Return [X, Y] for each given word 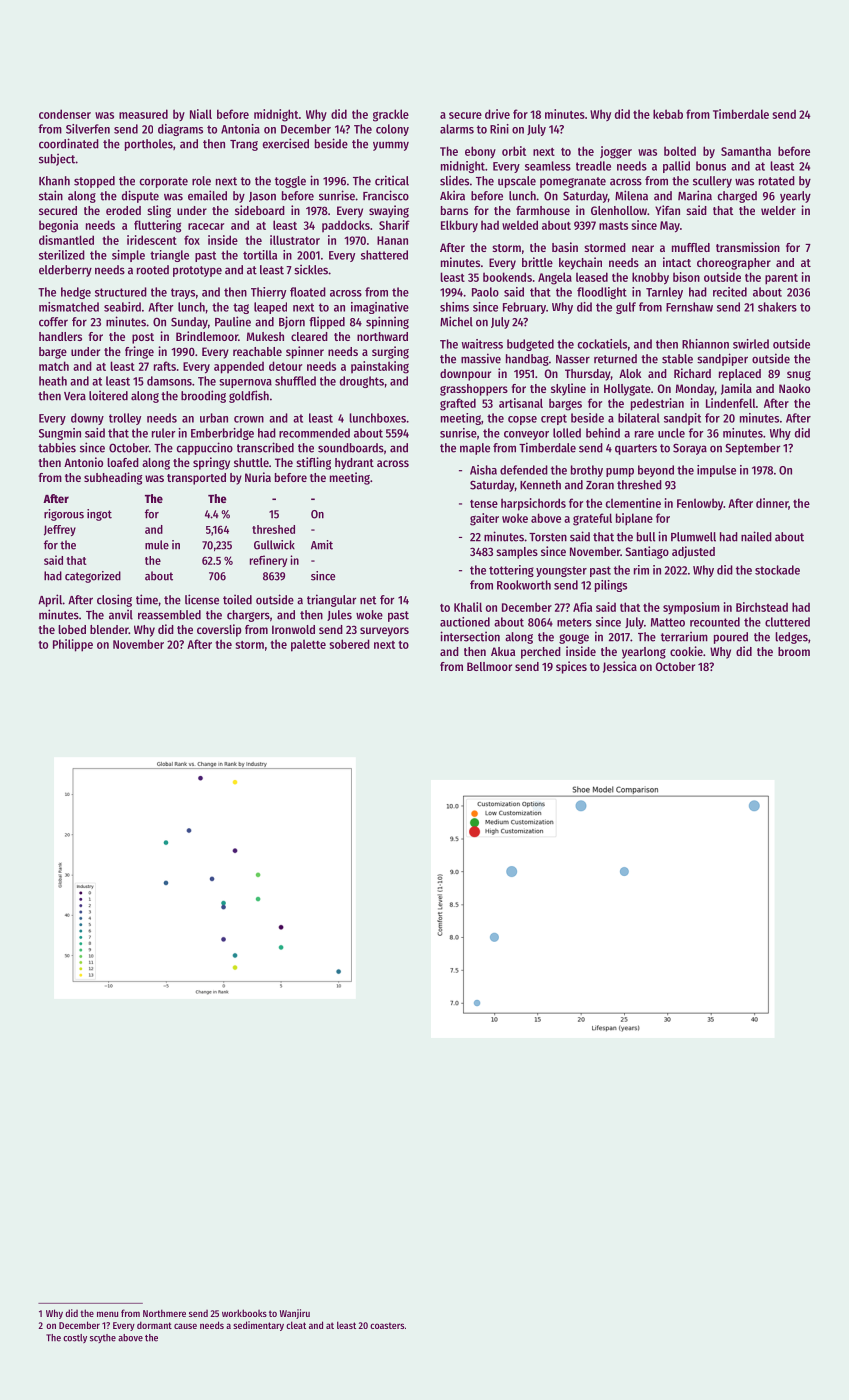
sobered [350, 644]
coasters [387, 1325]
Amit [322, 545]
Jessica [620, 667]
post [143, 338]
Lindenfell [731, 403]
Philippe [73, 645]
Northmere [164, 1313]
